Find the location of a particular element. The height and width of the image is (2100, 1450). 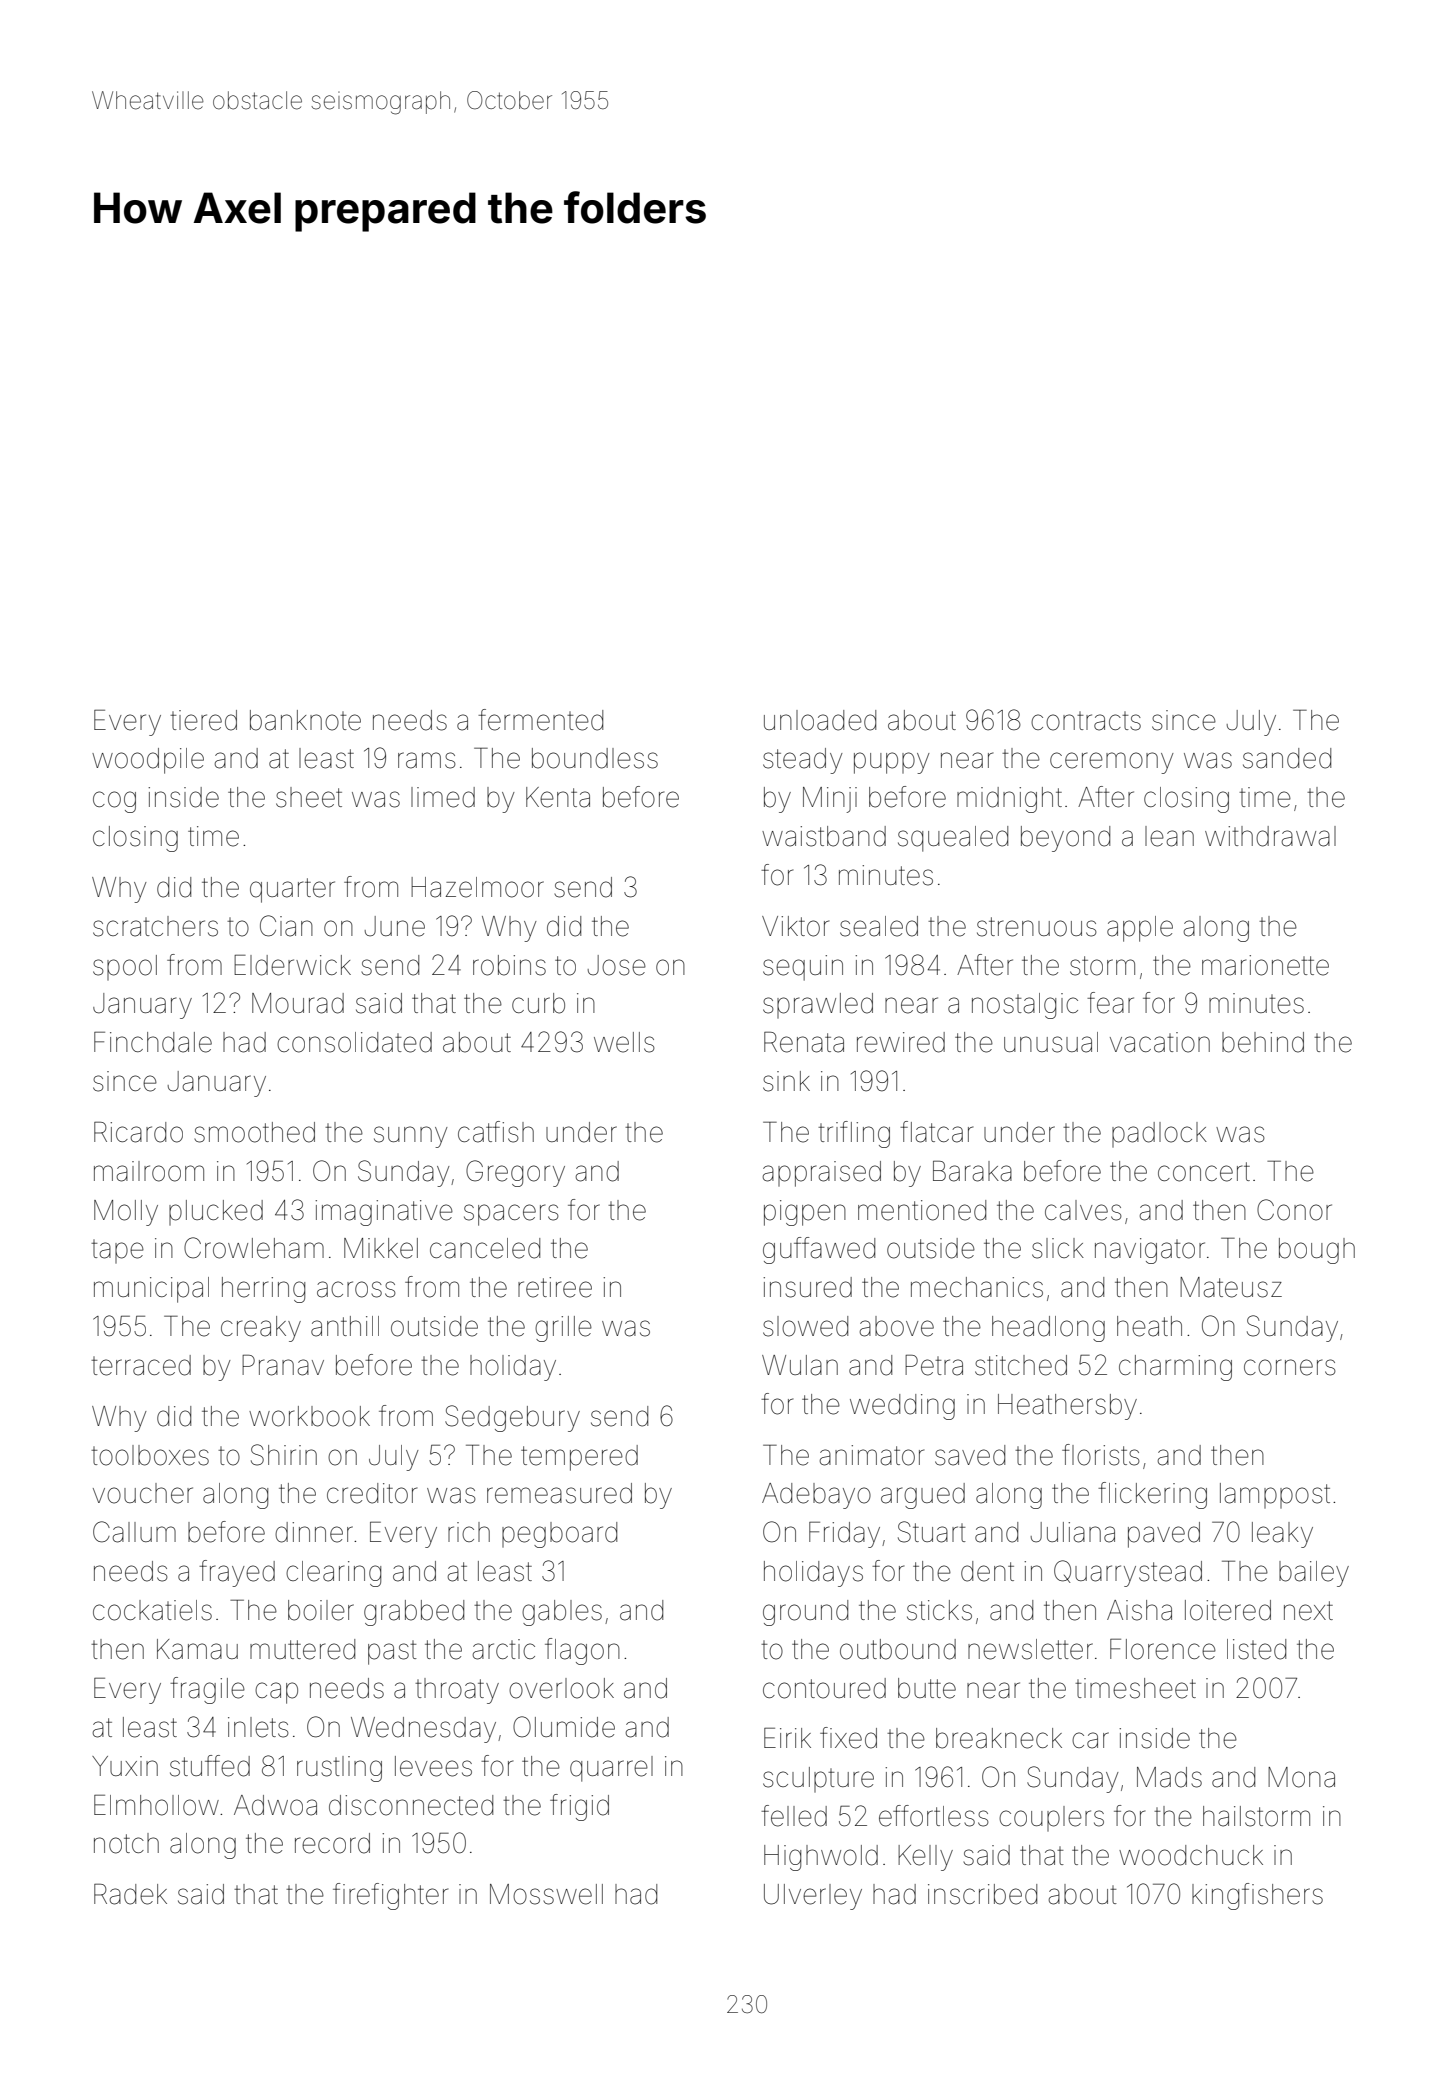

Elderwick is located at coordinates (292, 965).
